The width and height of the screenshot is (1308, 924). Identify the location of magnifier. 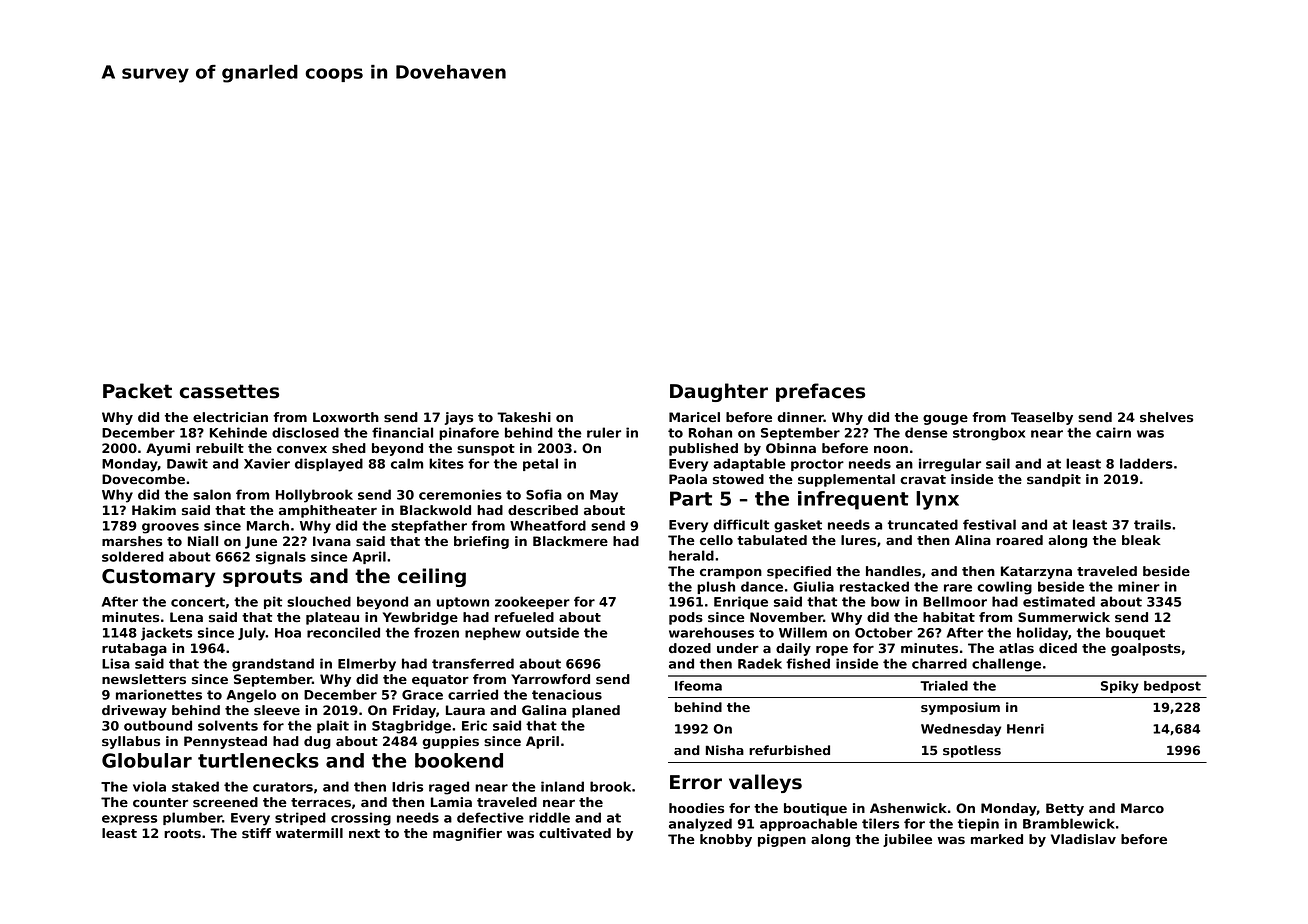
(467, 834).
